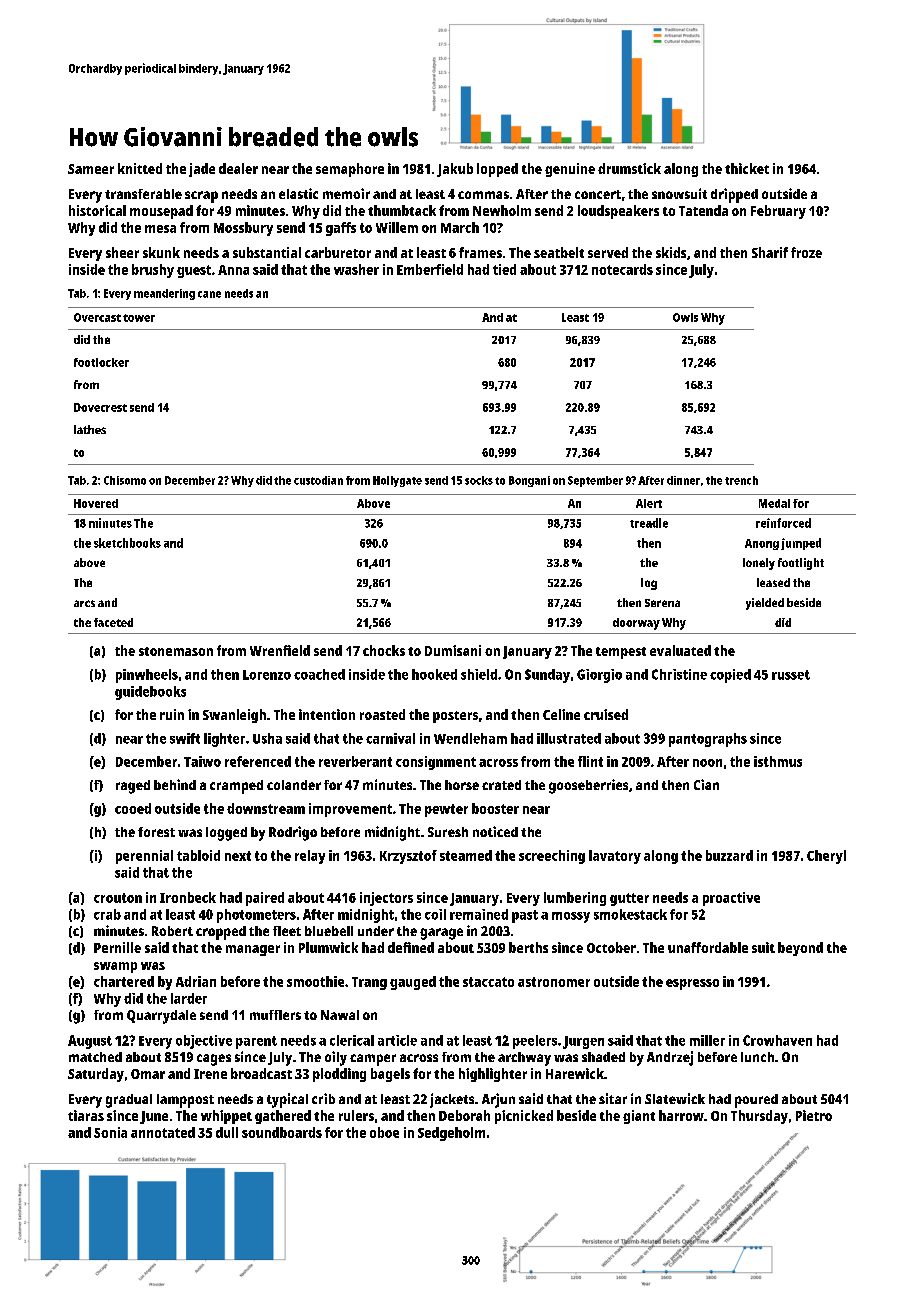  What do you see at coordinates (384, 650) in the screenshot?
I see `chocks` at bounding box center [384, 650].
